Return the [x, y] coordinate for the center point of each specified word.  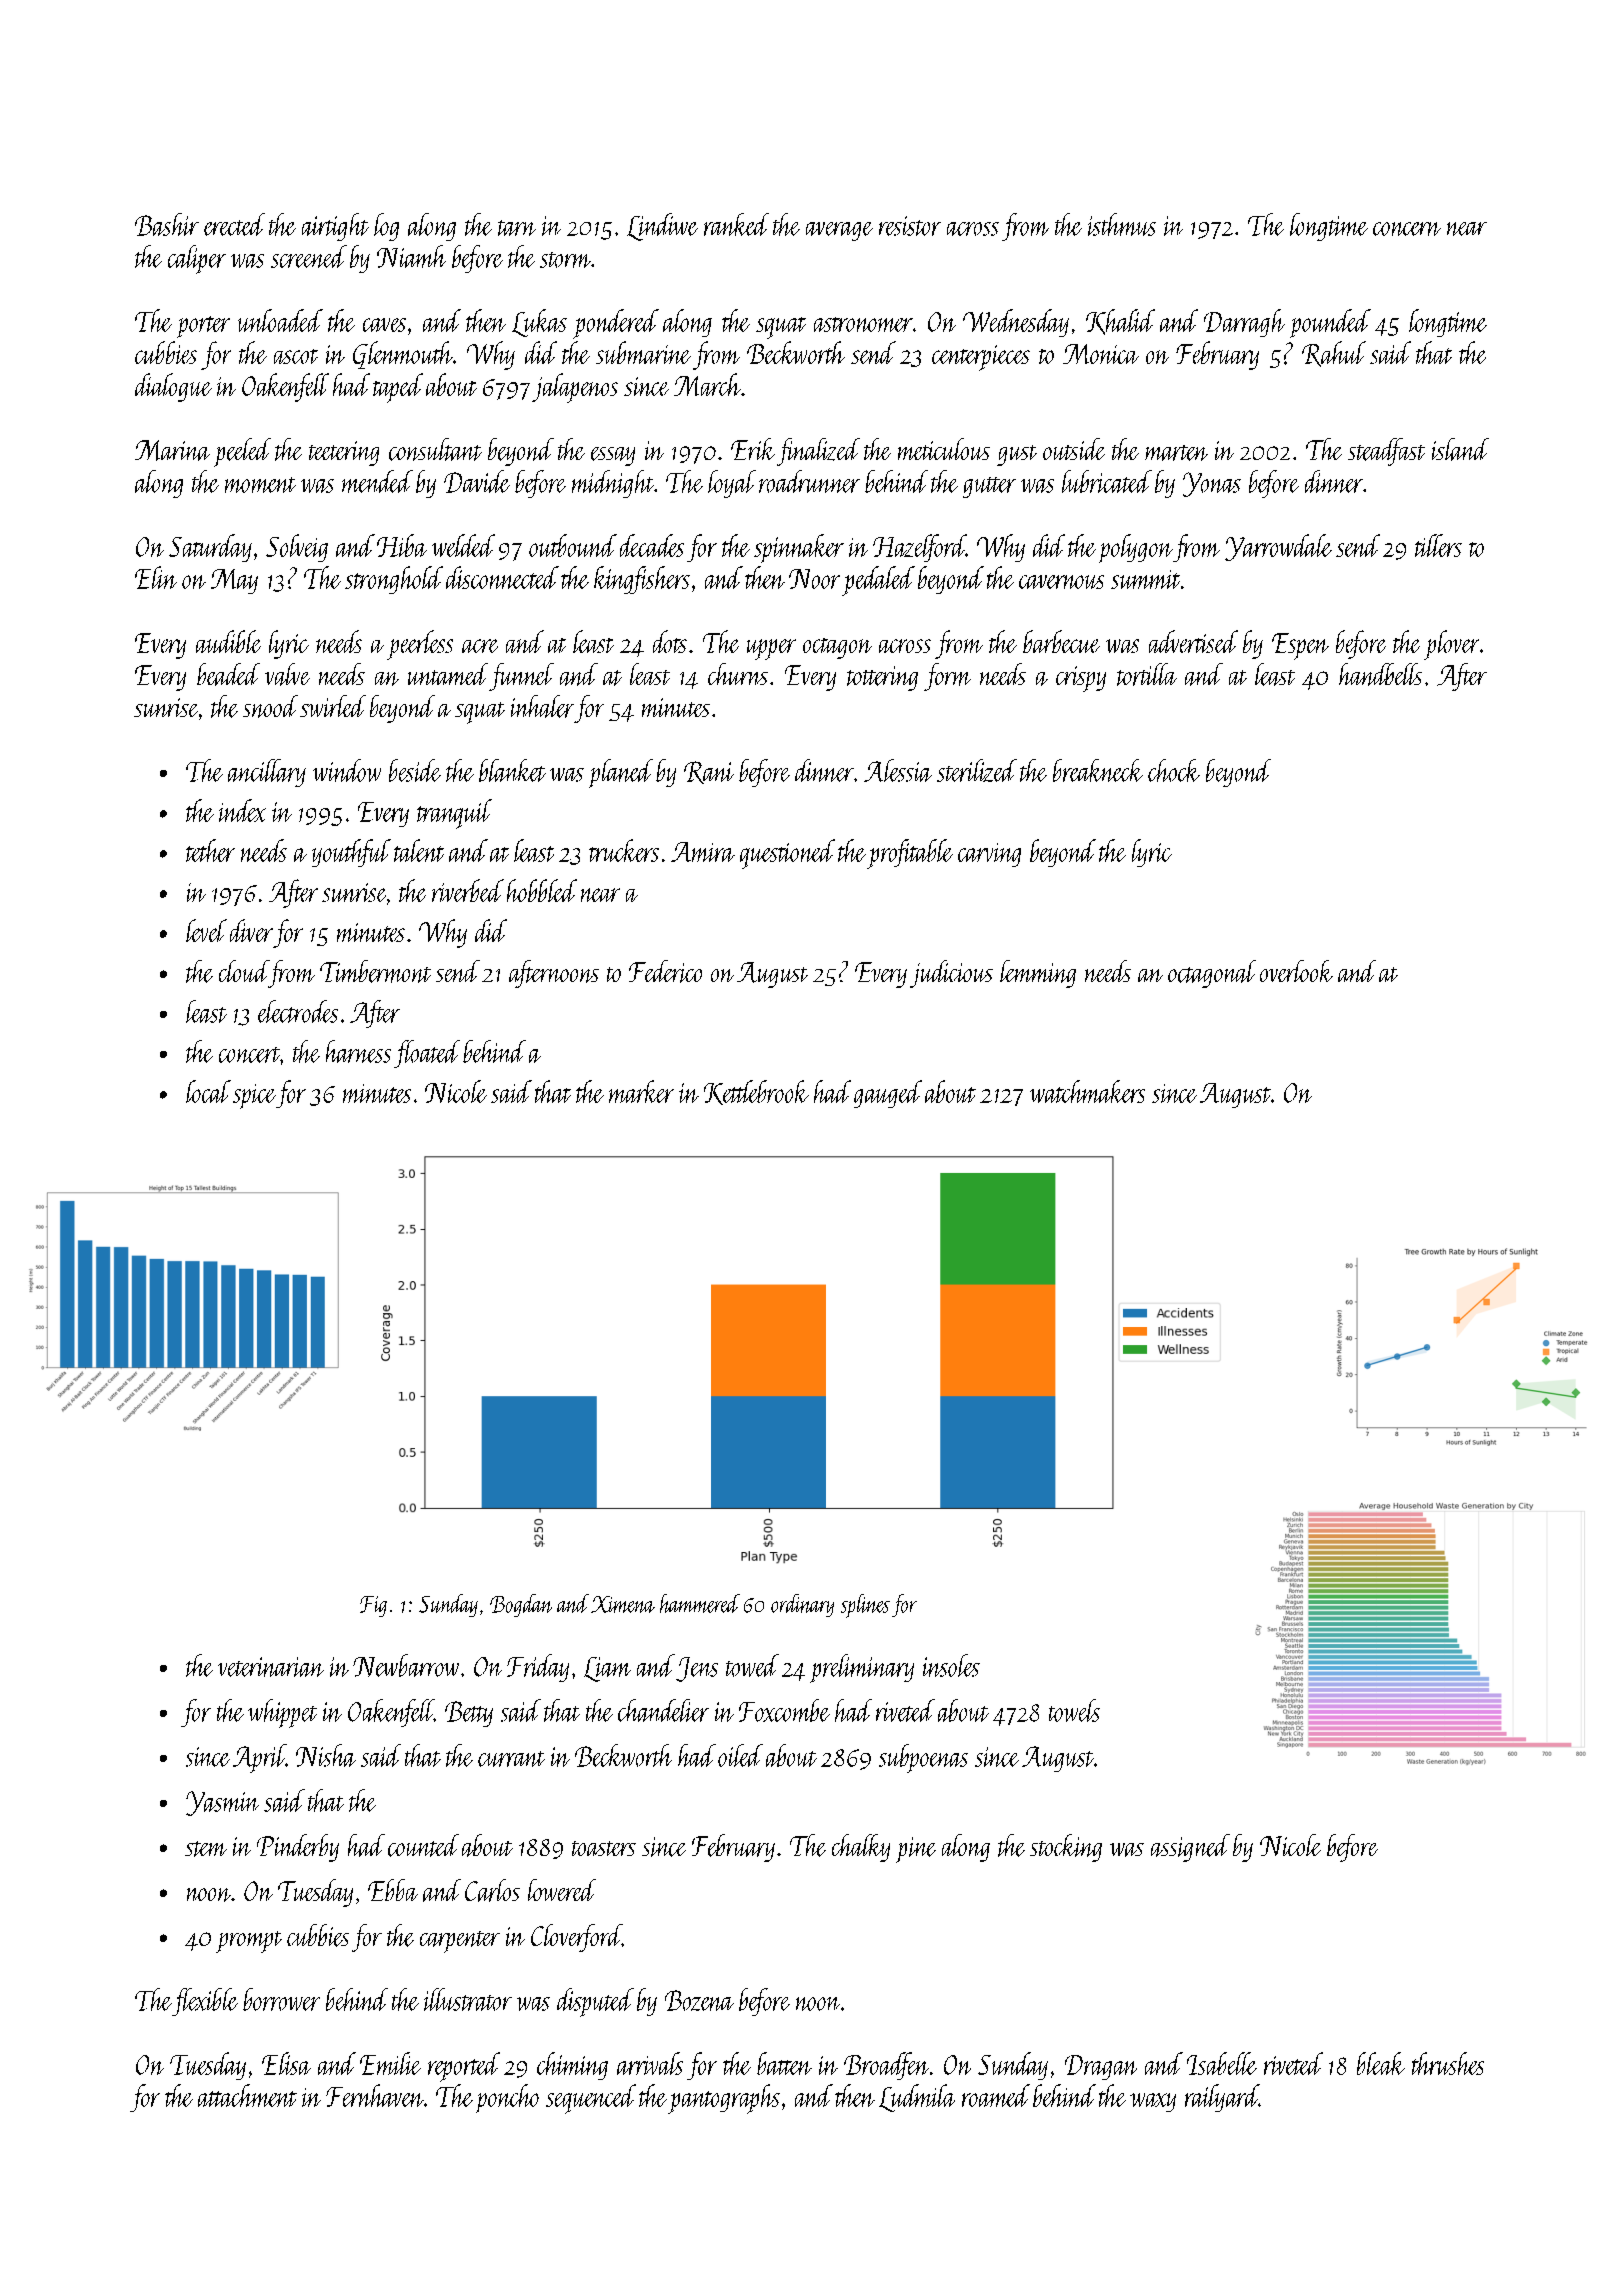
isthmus [1122, 224]
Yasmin [222, 1803]
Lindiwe [662, 227]
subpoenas [923, 1758]
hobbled [542, 890]
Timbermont [375, 971]
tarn [517, 228]
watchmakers [1087, 1091]
